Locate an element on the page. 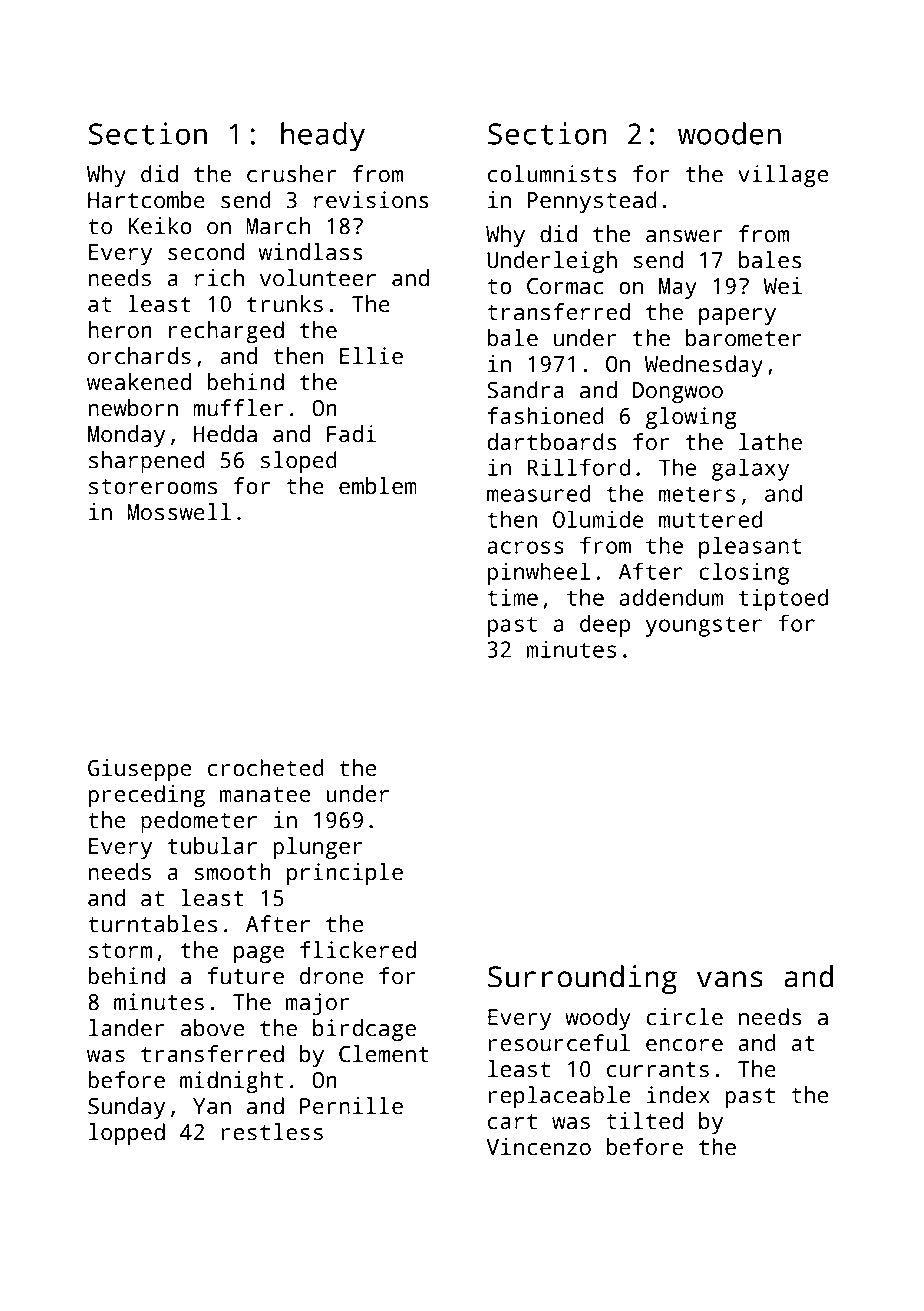  March is located at coordinates (278, 226).
